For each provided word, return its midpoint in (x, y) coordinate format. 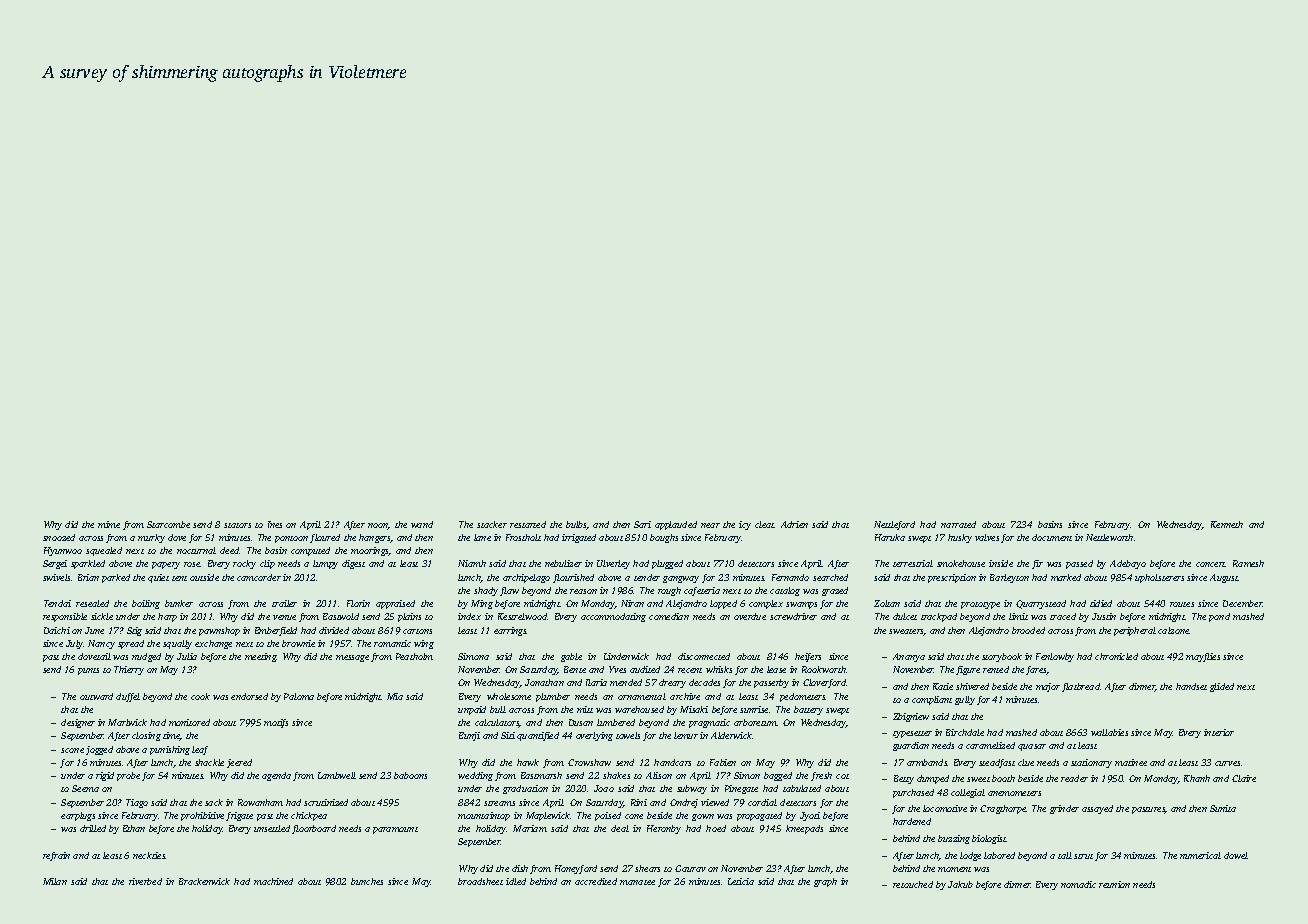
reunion (1114, 884)
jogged (99, 750)
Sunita (1223, 808)
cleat (765, 524)
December (1243, 603)
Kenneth (1227, 524)
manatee (637, 882)
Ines (275, 524)
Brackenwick (204, 881)
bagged (778, 776)
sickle (102, 616)
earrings (510, 631)
